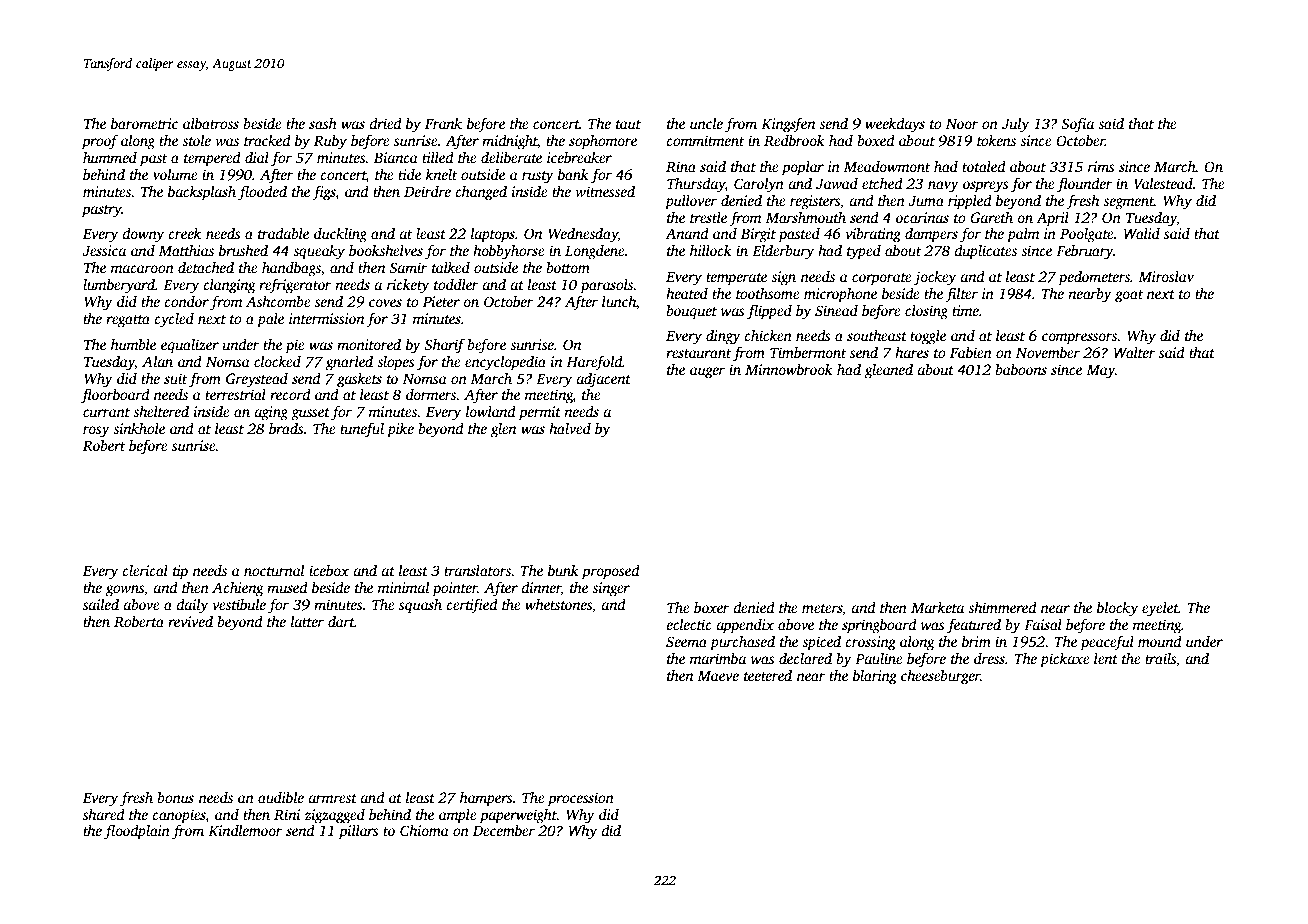 The height and width of the page is (924, 1308). Describe the element at coordinates (962, 124) in the page. I see `Noor` at that location.
